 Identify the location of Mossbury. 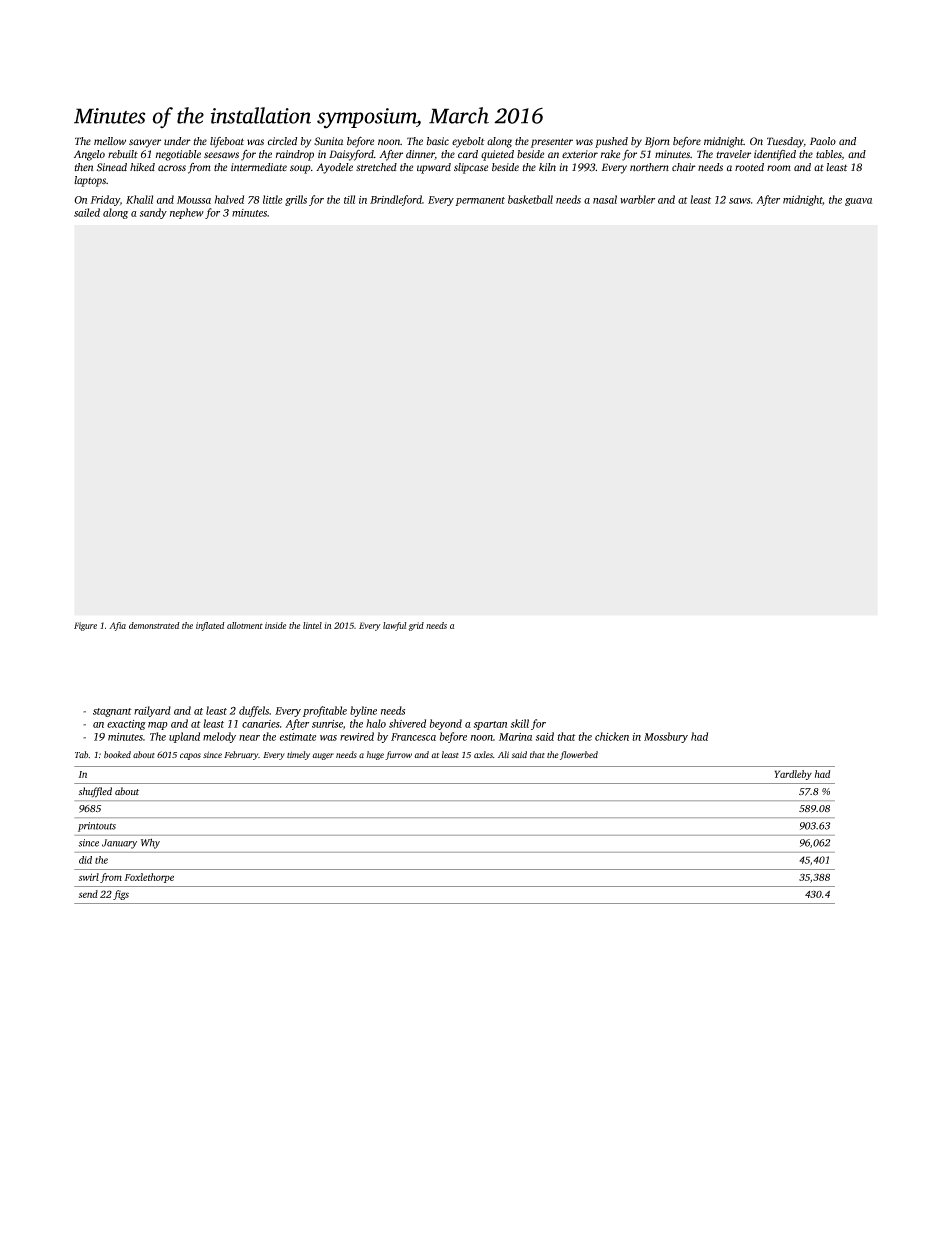
(666, 737).
